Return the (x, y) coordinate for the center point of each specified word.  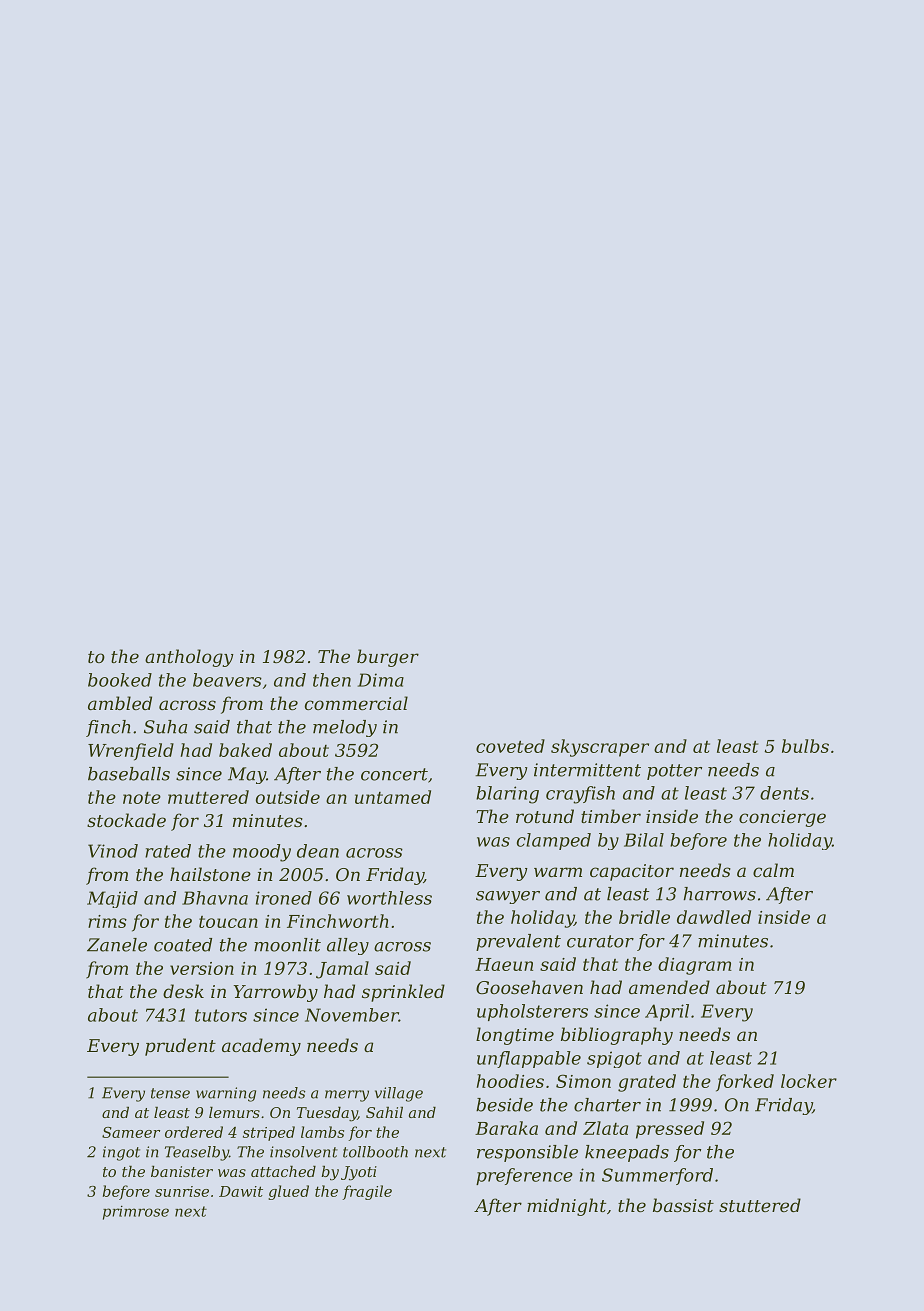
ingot (121, 1153)
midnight (566, 1207)
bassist (683, 1205)
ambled (120, 703)
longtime (515, 1036)
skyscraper (600, 748)
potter (674, 772)
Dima (381, 680)
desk (183, 991)
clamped (554, 841)
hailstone (210, 874)
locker (809, 1081)
